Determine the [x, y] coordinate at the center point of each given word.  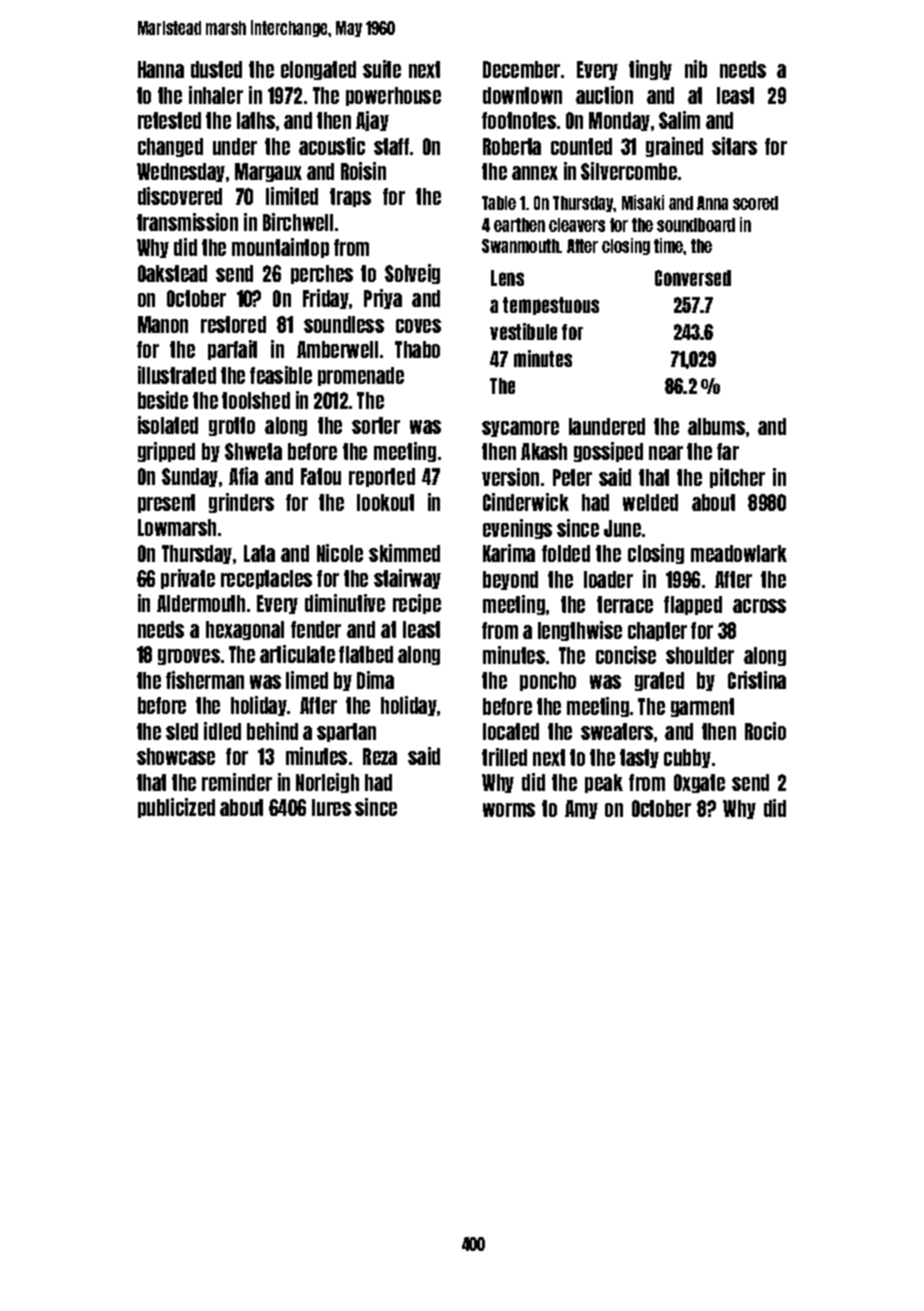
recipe [417, 604]
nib [696, 69]
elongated [318, 70]
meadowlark [739, 553]
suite [382, 69]
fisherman [205, 680]
